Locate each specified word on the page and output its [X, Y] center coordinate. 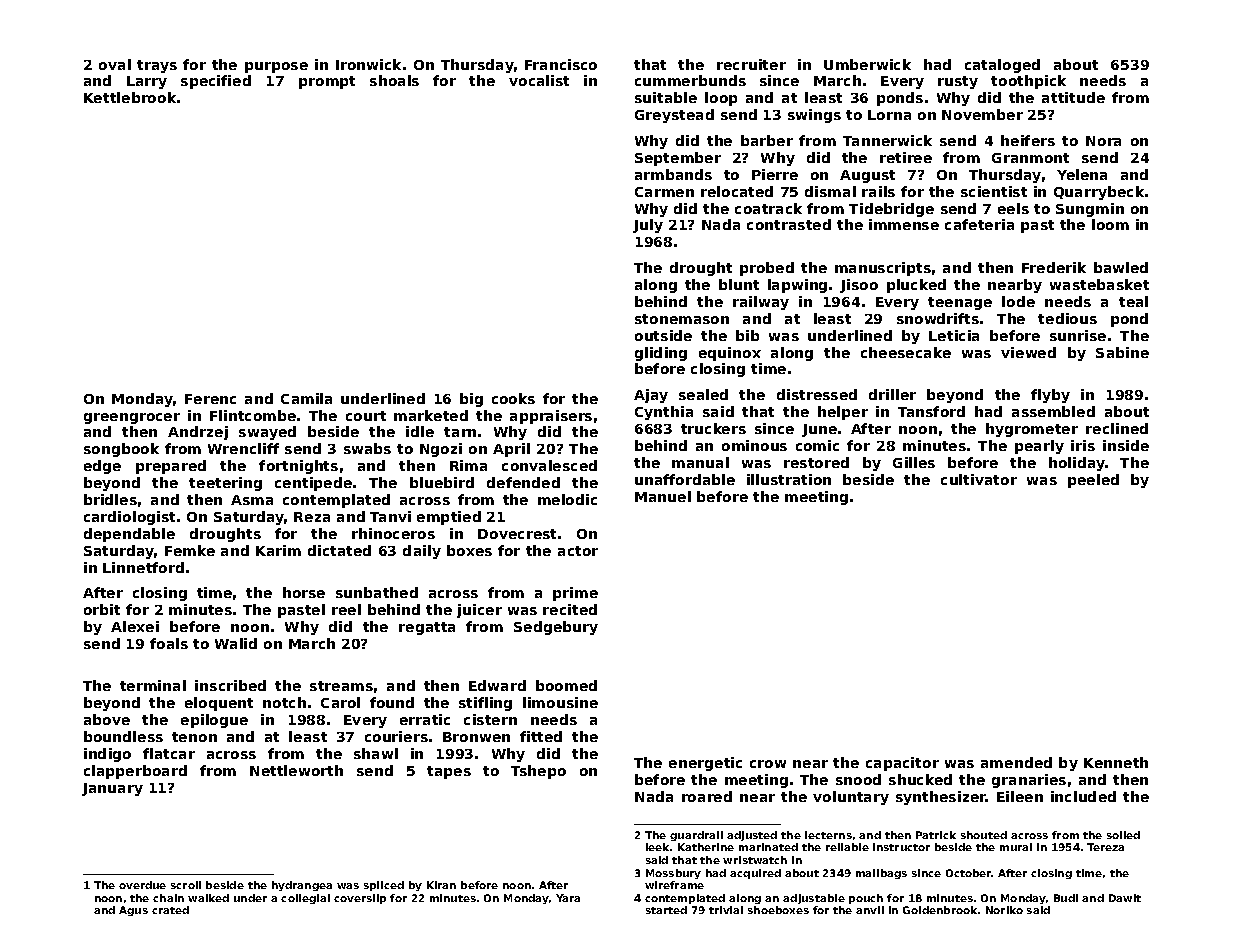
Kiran [441, 885]
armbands [673, 174]
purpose [276, 67]
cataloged [1002, 66]
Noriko [1004, 910]
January [112, 789]
